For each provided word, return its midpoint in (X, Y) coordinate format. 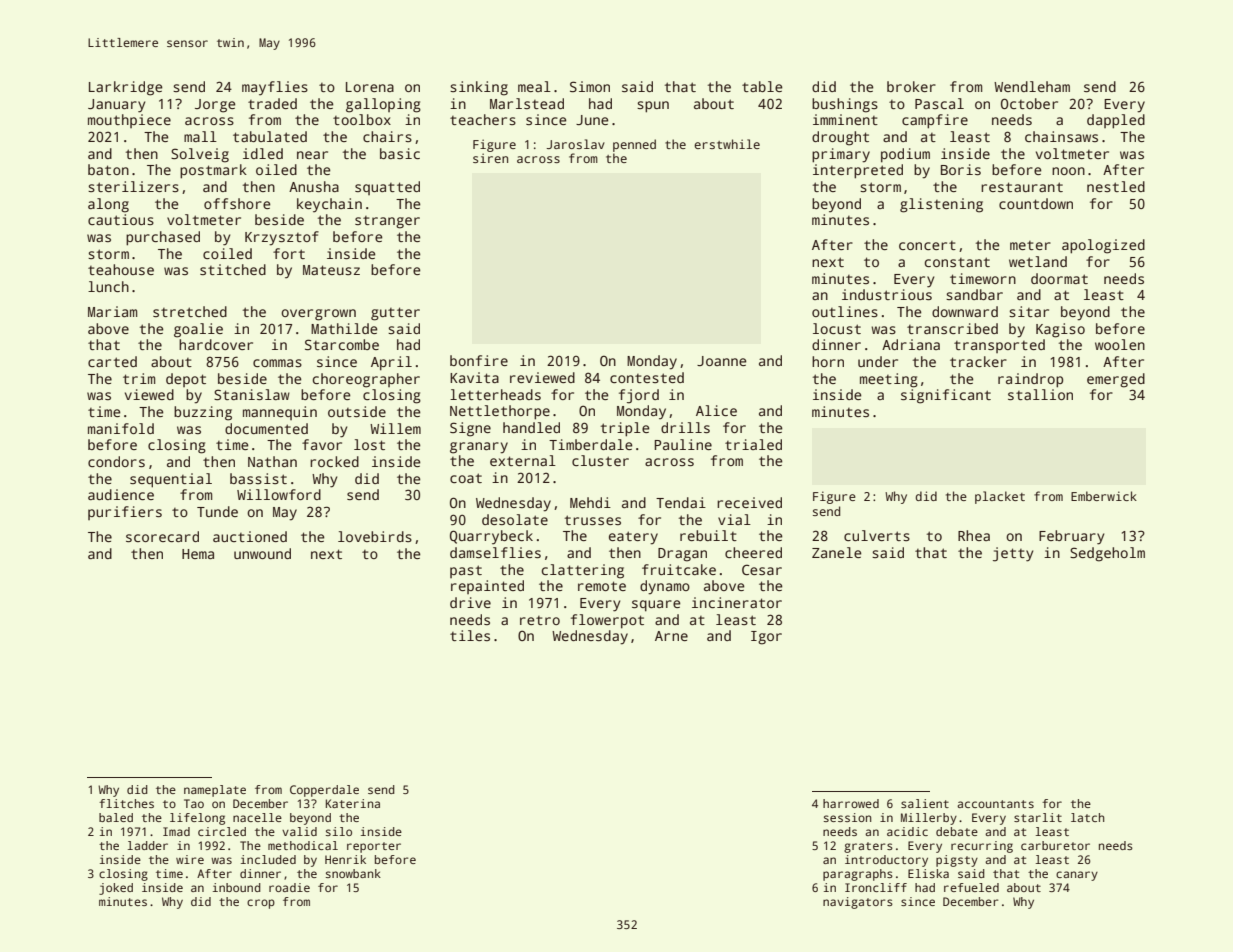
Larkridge (126, 88)
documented (266, 428)
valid (299, 831)
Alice (716, 410)
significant (946, 396)
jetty (1013, 554)
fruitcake (679, 569)
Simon (590, 86)
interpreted (858, 171)
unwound (262, 553)
